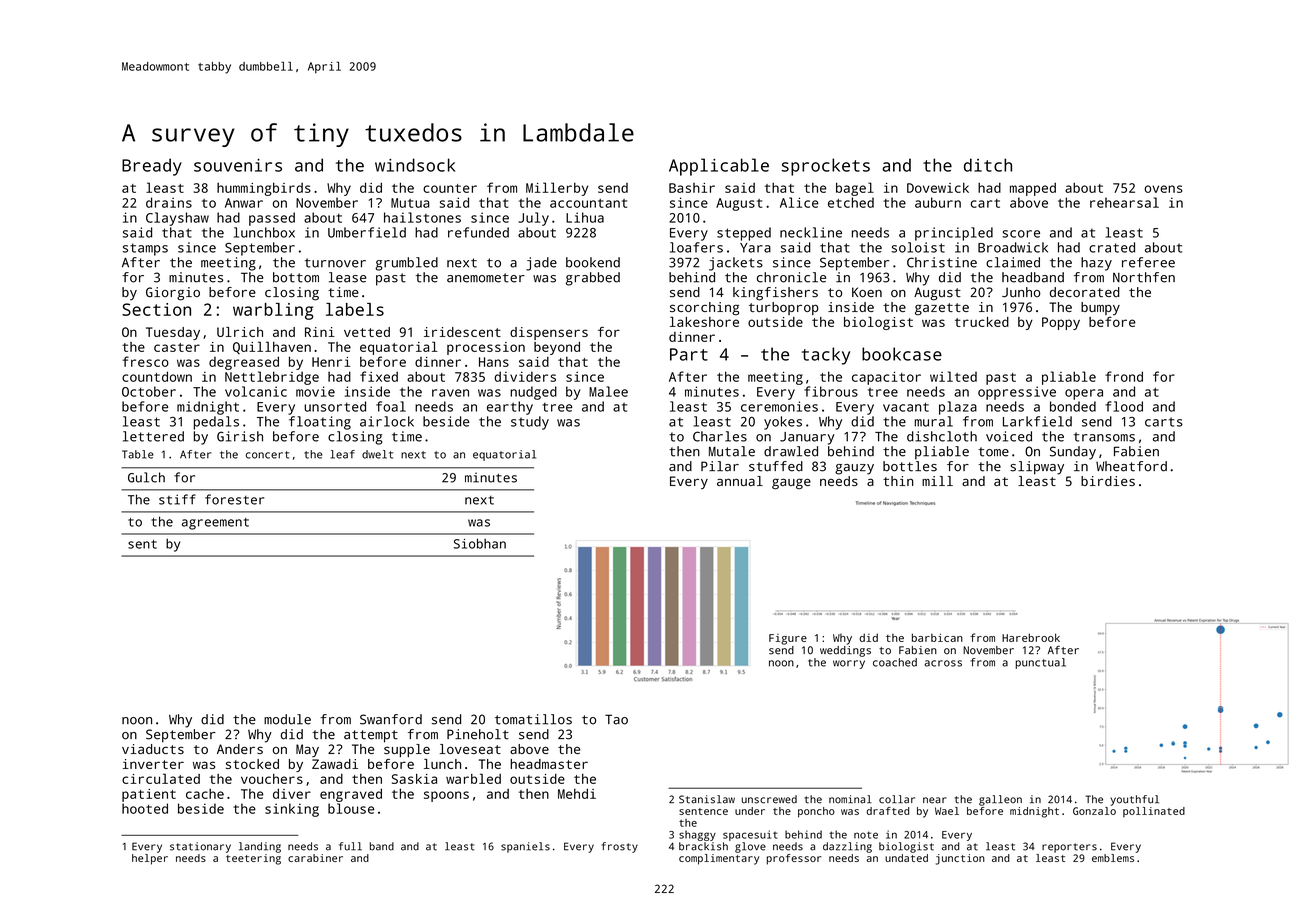  Describe the element at coordinates (1031, 637) in the screenshot. I see `Harebrook` at that location.
